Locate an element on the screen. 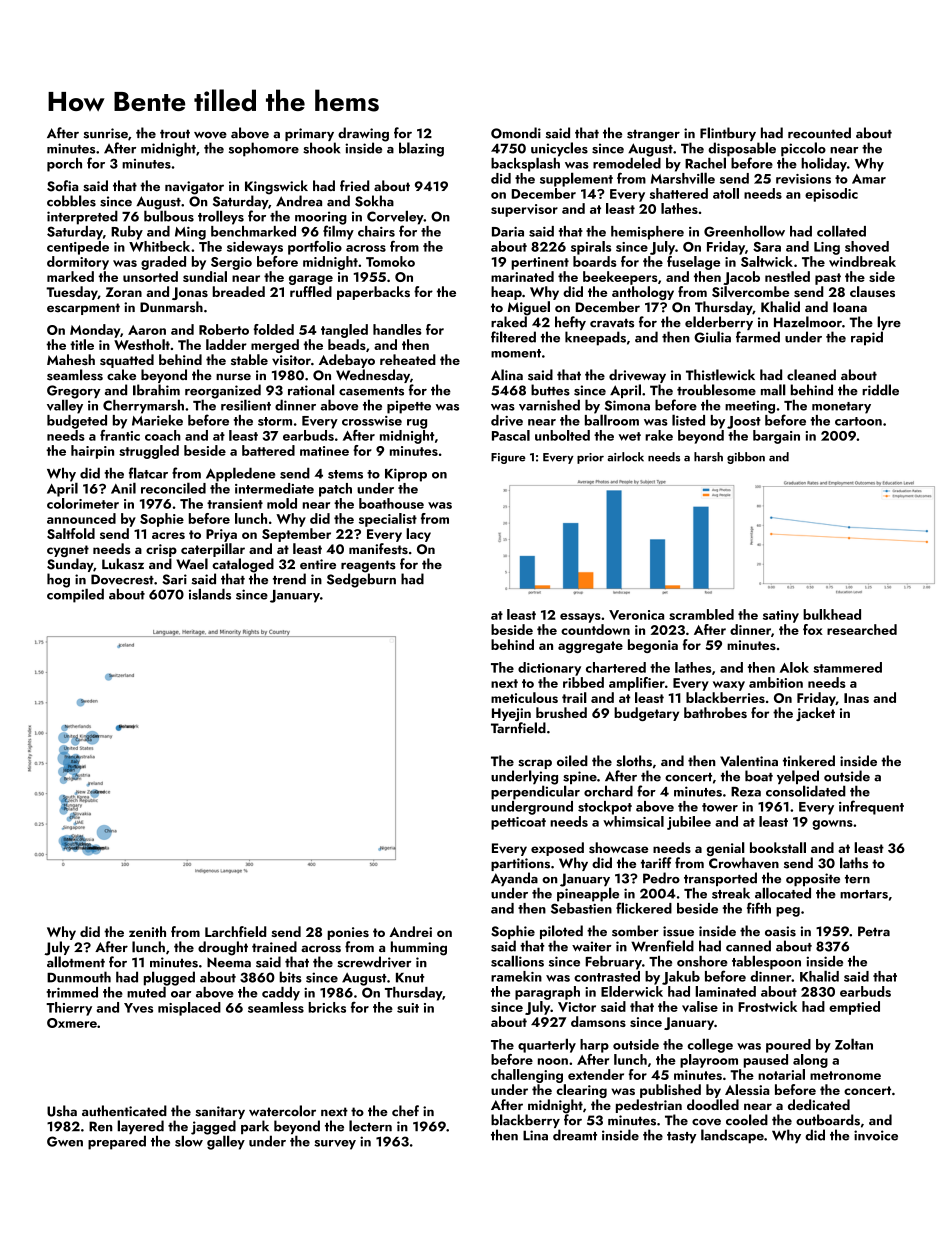 The image size is (952, 1233). stammered is located at coordinates (847, 667).
